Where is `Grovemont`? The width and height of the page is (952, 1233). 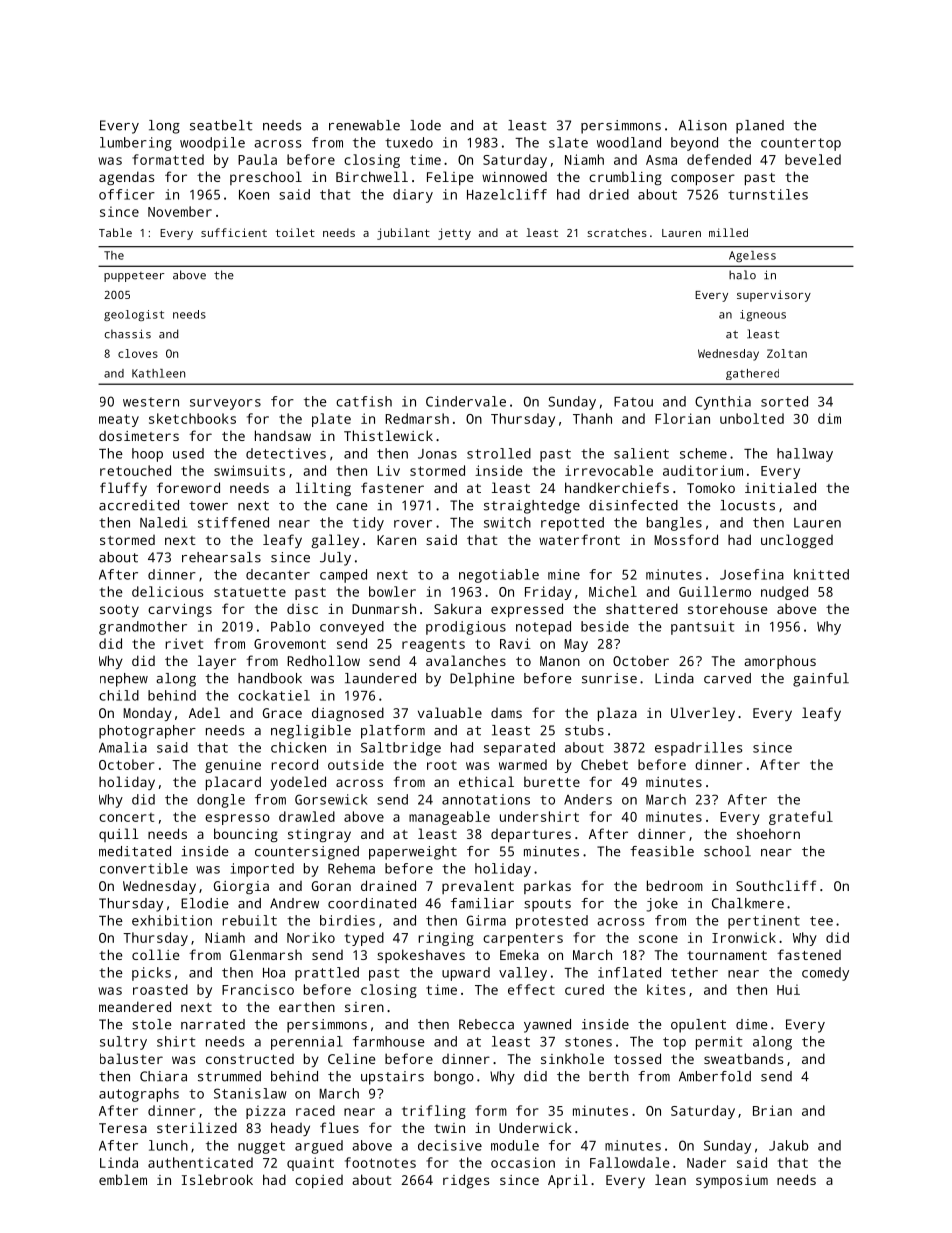 Grovemont is located at coordinates (290, 644).
